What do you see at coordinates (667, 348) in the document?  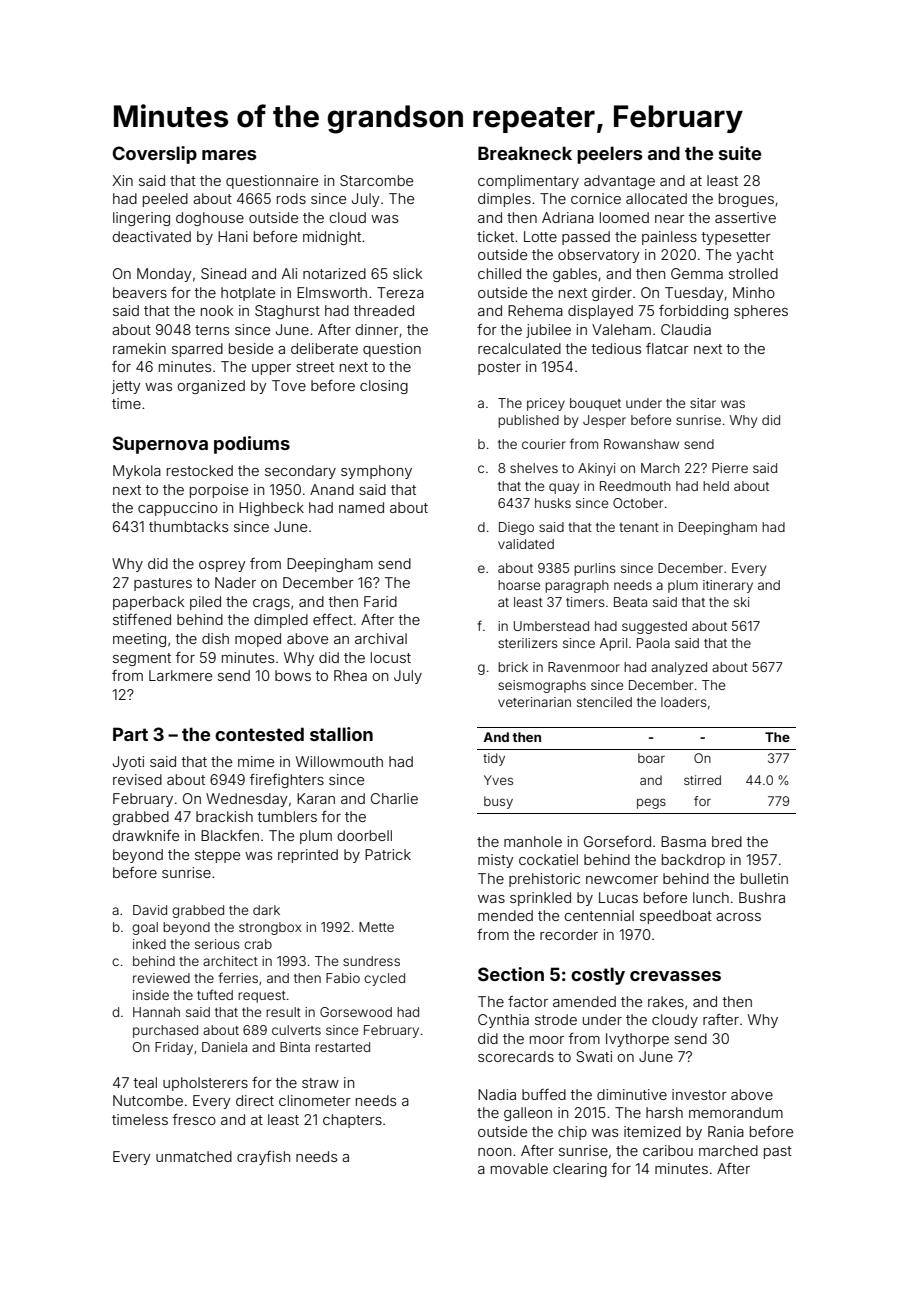 I see `flatcar` at bounding box center [667, 348].
